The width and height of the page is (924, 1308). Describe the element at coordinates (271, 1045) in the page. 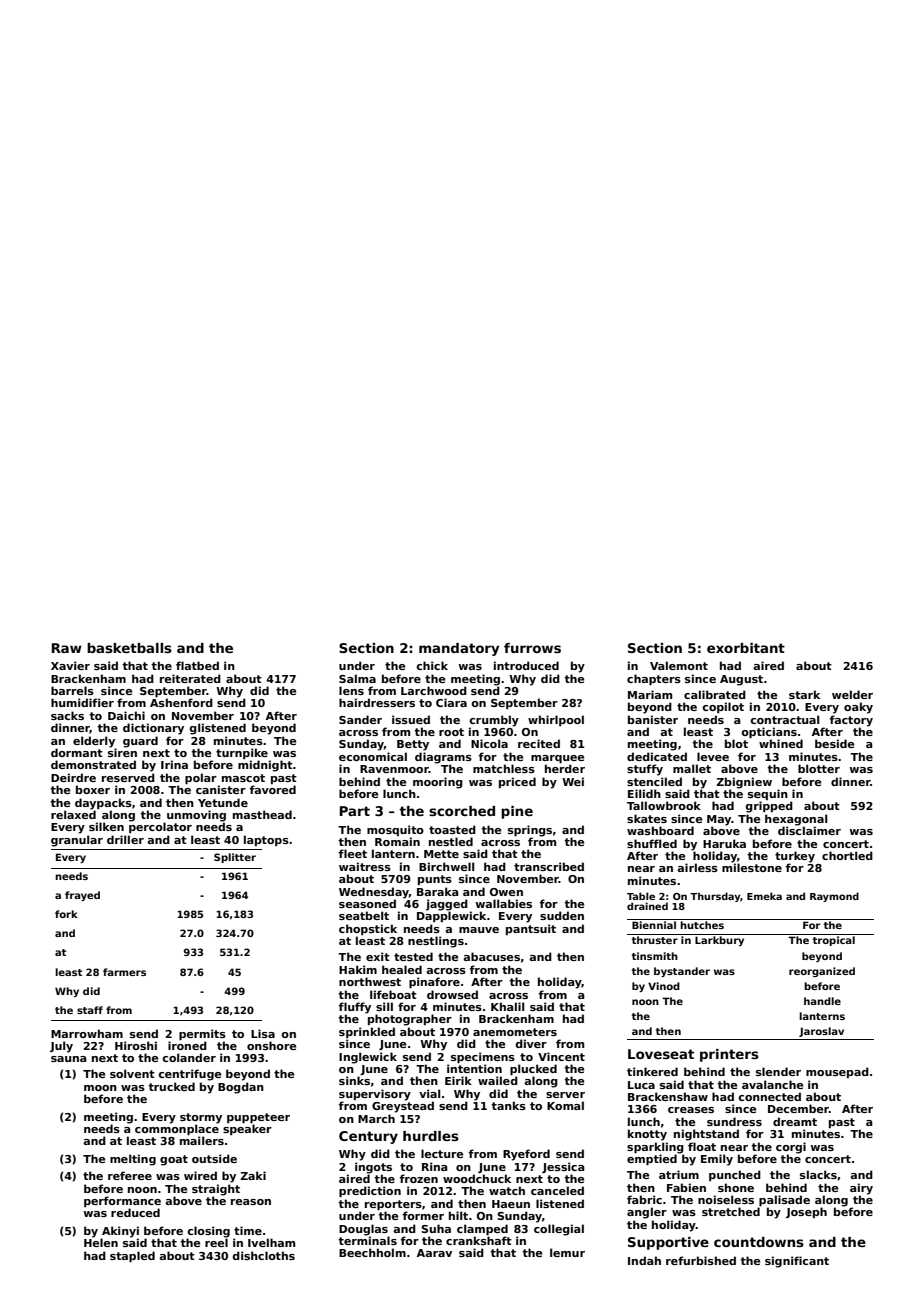

I see `onshore` at that location.
